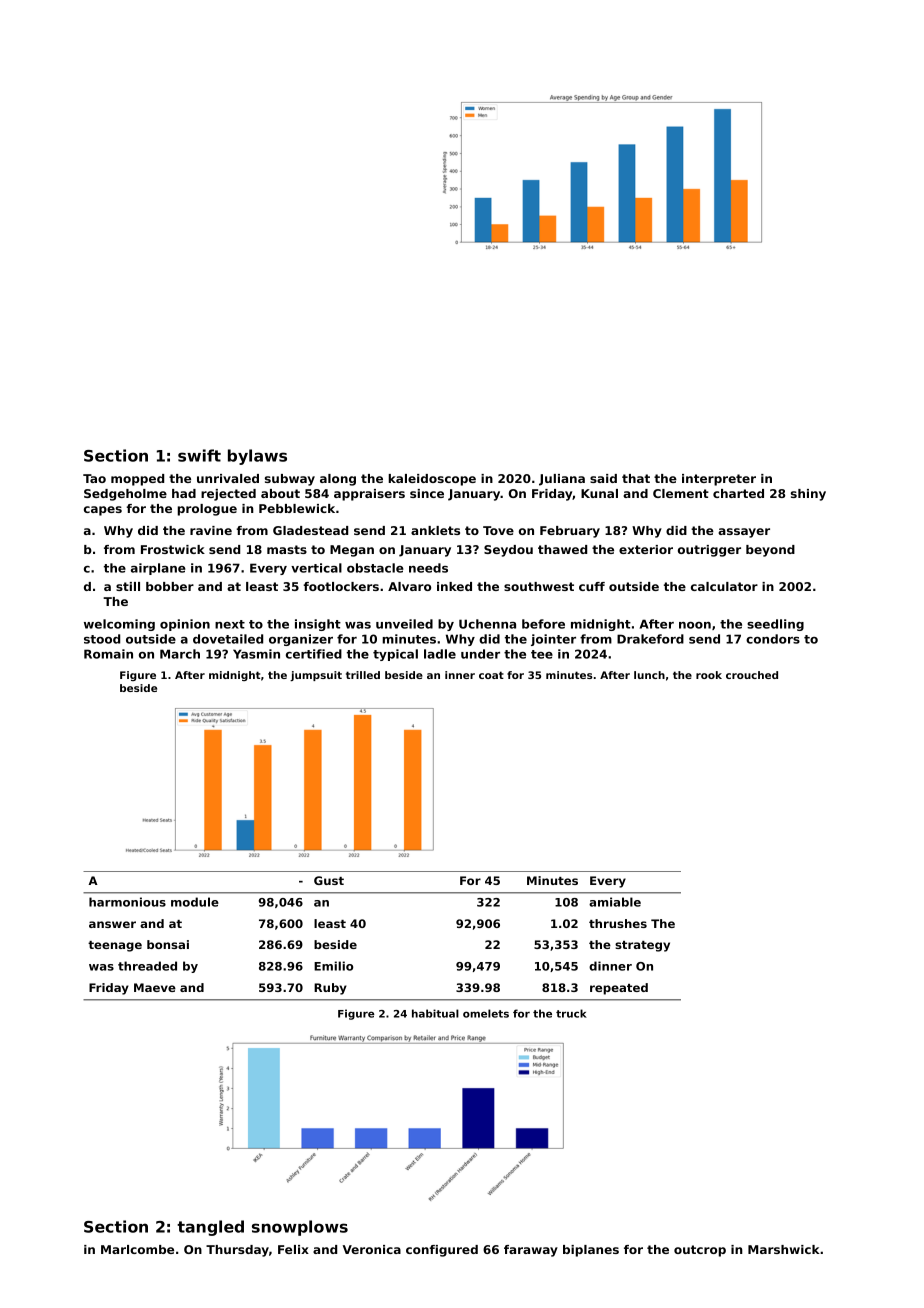 The image size is (924, 1308). I want to click on about, so click(280, 493).
